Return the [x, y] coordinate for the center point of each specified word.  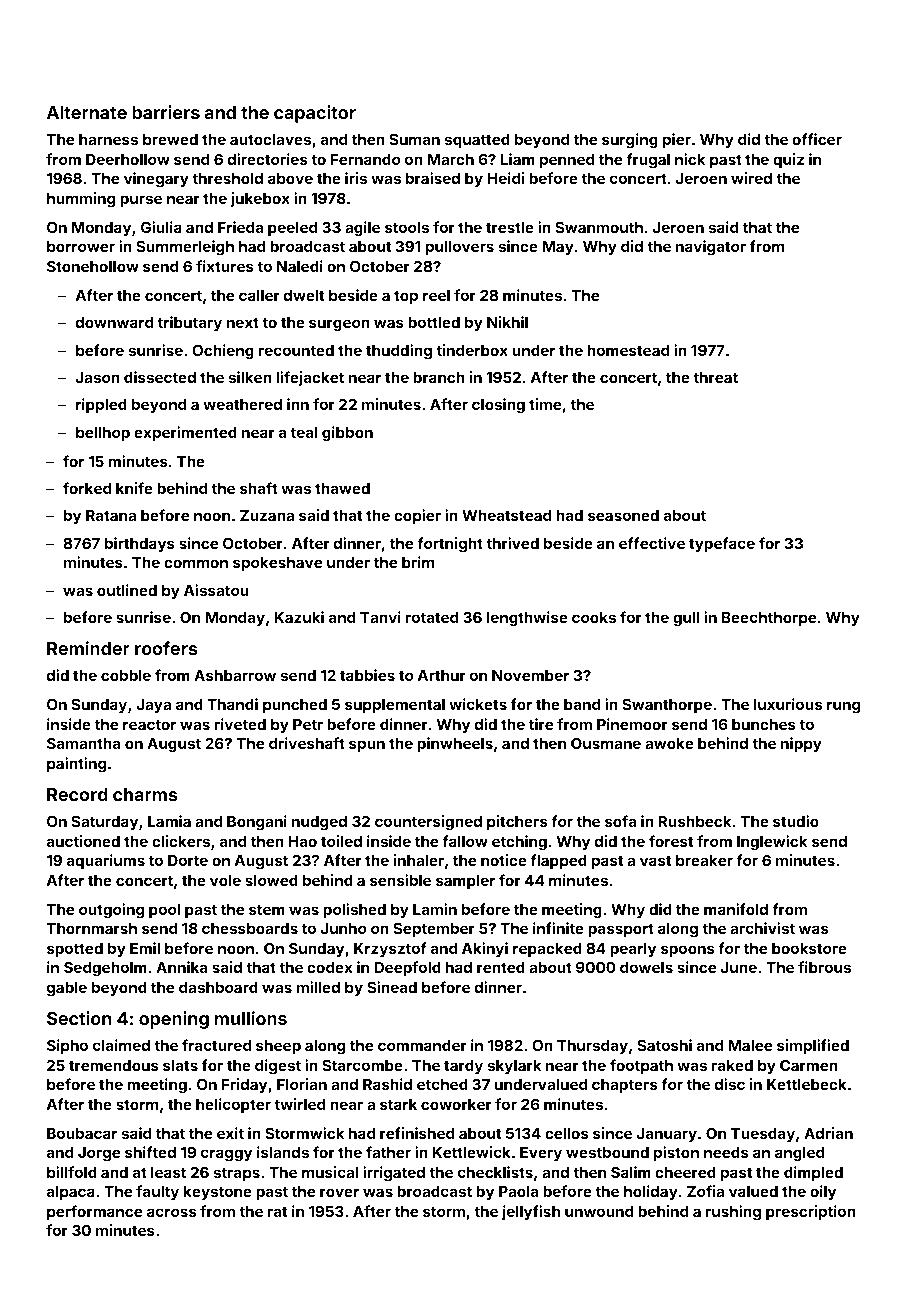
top [406, 297]
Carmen [809, 1065]
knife [134, 488]
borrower [81, 246]
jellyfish [531, 1212]
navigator [711, 248]
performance [94, 1212]
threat [715, 377]
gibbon [347, 434]
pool [164, 911]
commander [422, 1045]
